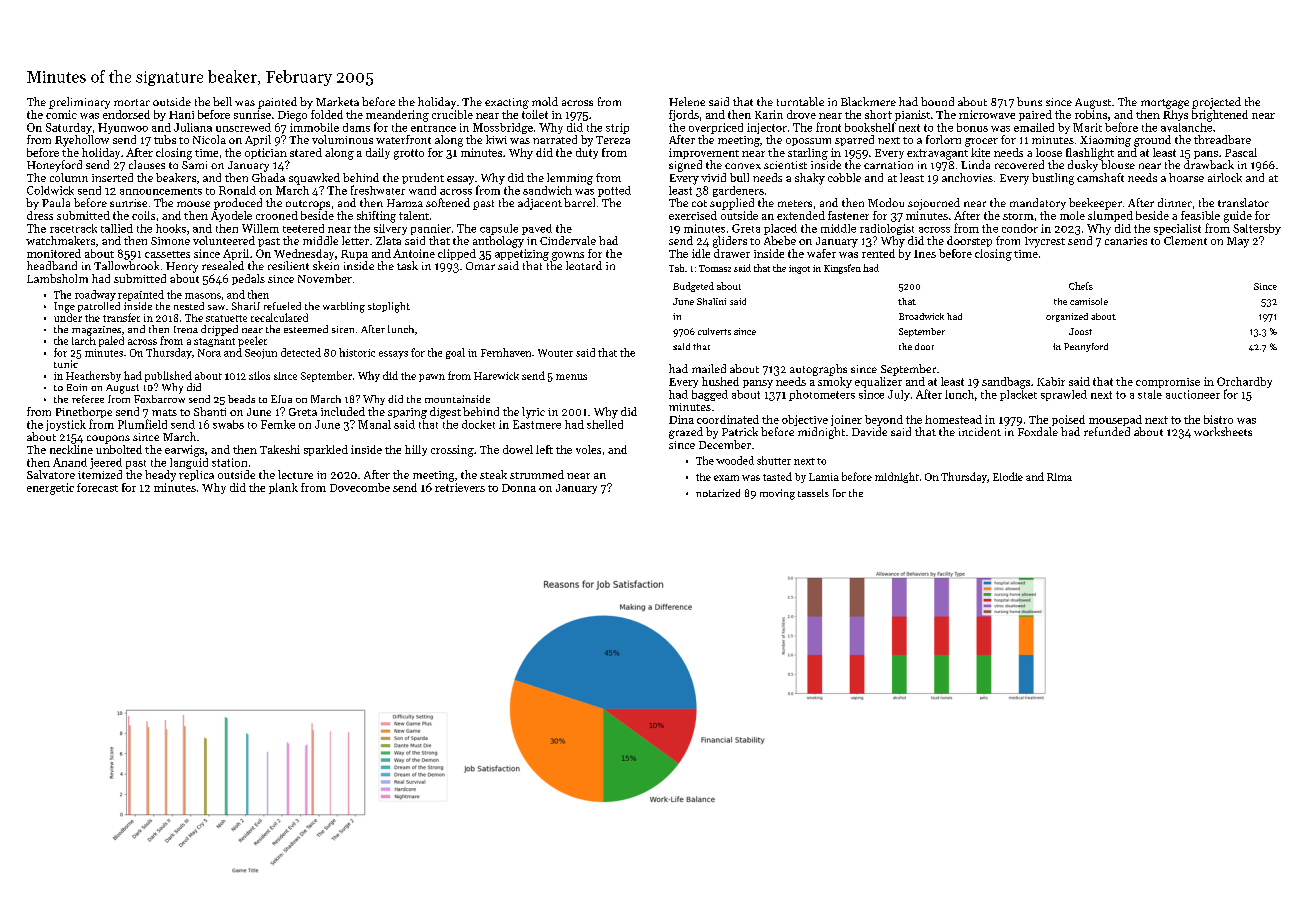 Image resolution: width=1308 pixels, height=924 pixels. Describe the element at coordinates (714, 331) in the screenshot. I see `culverts` at that location.
